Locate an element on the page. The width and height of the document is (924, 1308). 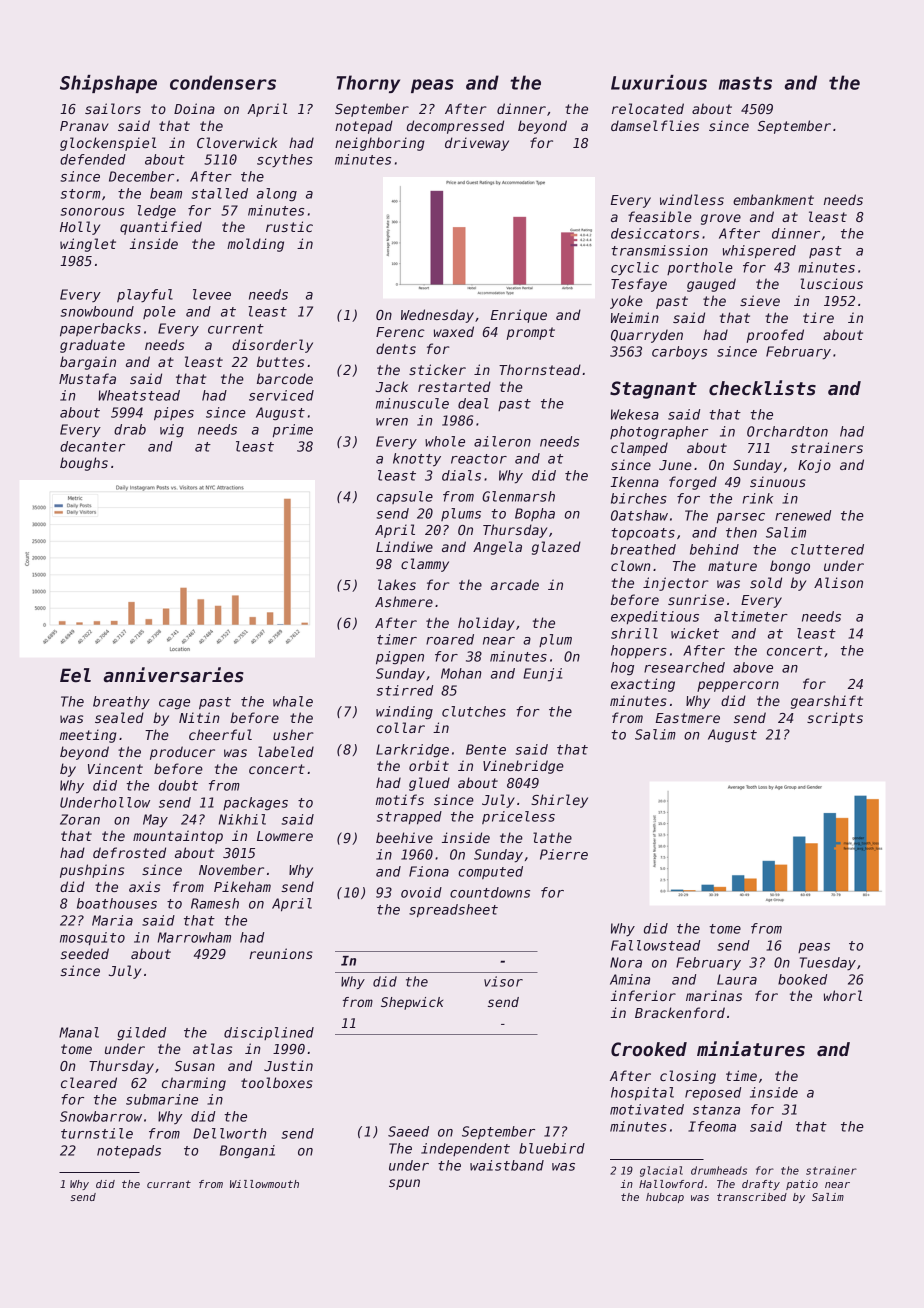
Thornstead is located at coordinates (540, 369).
